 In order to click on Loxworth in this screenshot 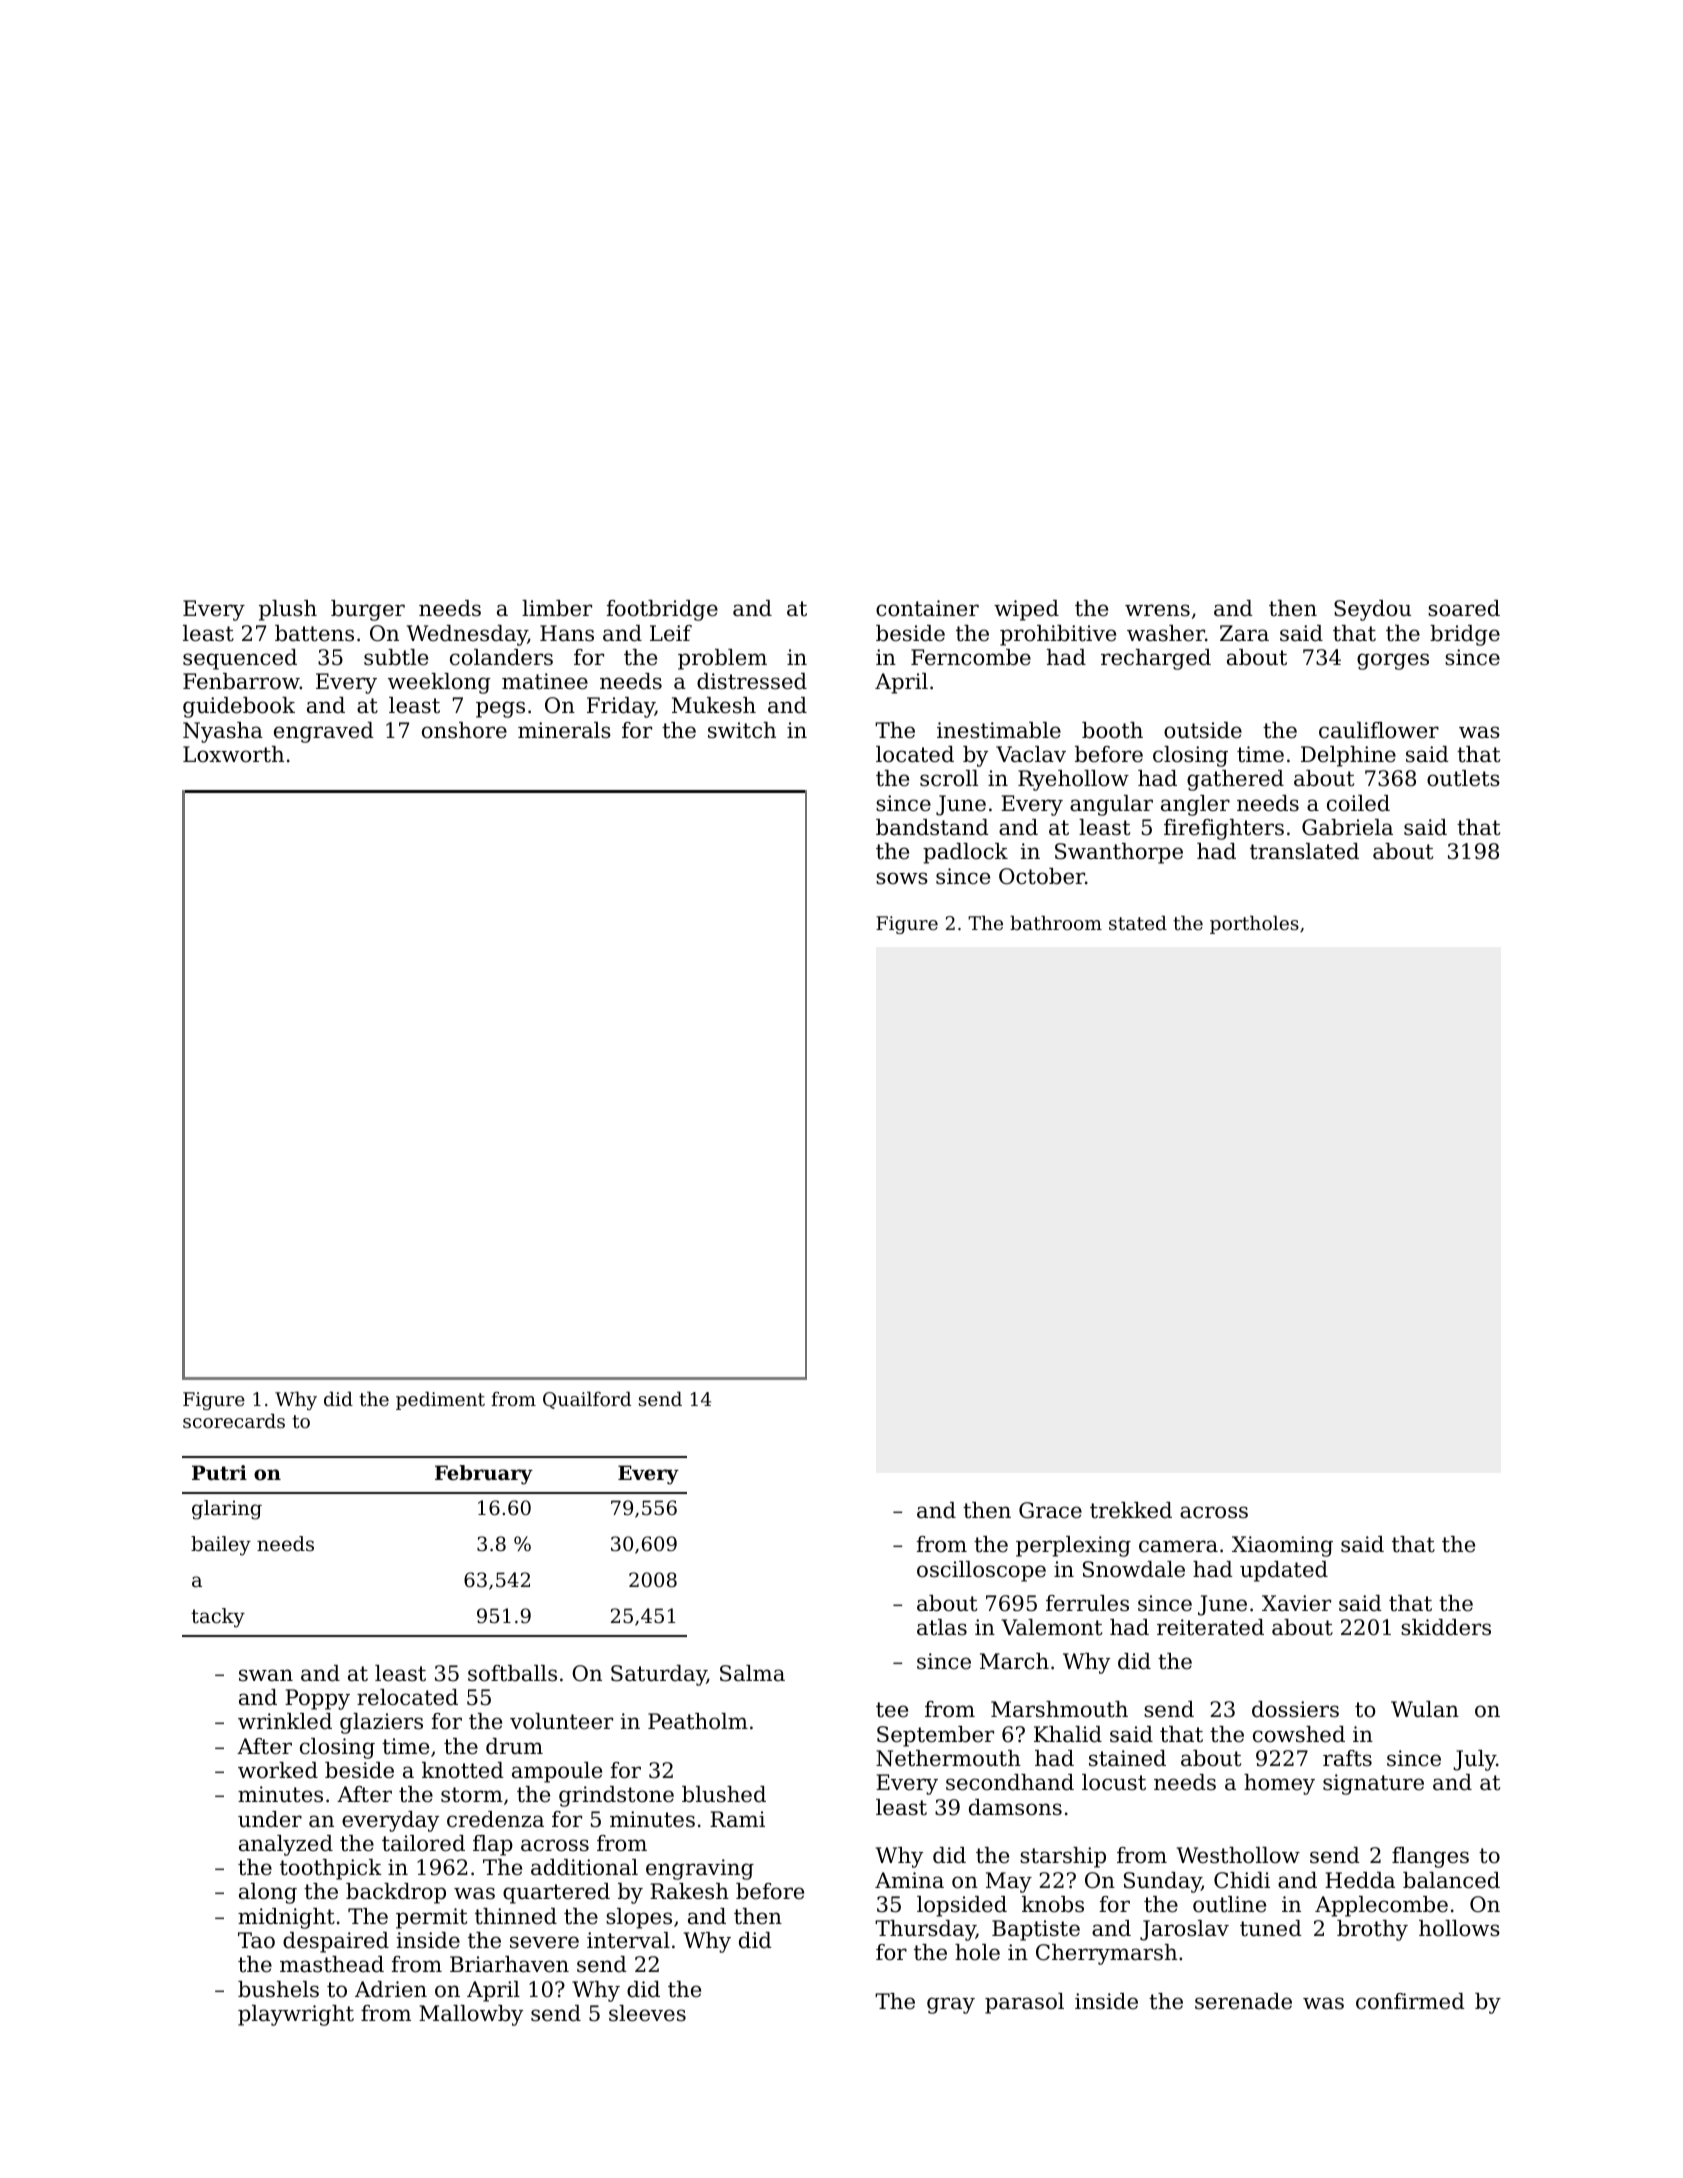, I will do `click(233, 754)`.
